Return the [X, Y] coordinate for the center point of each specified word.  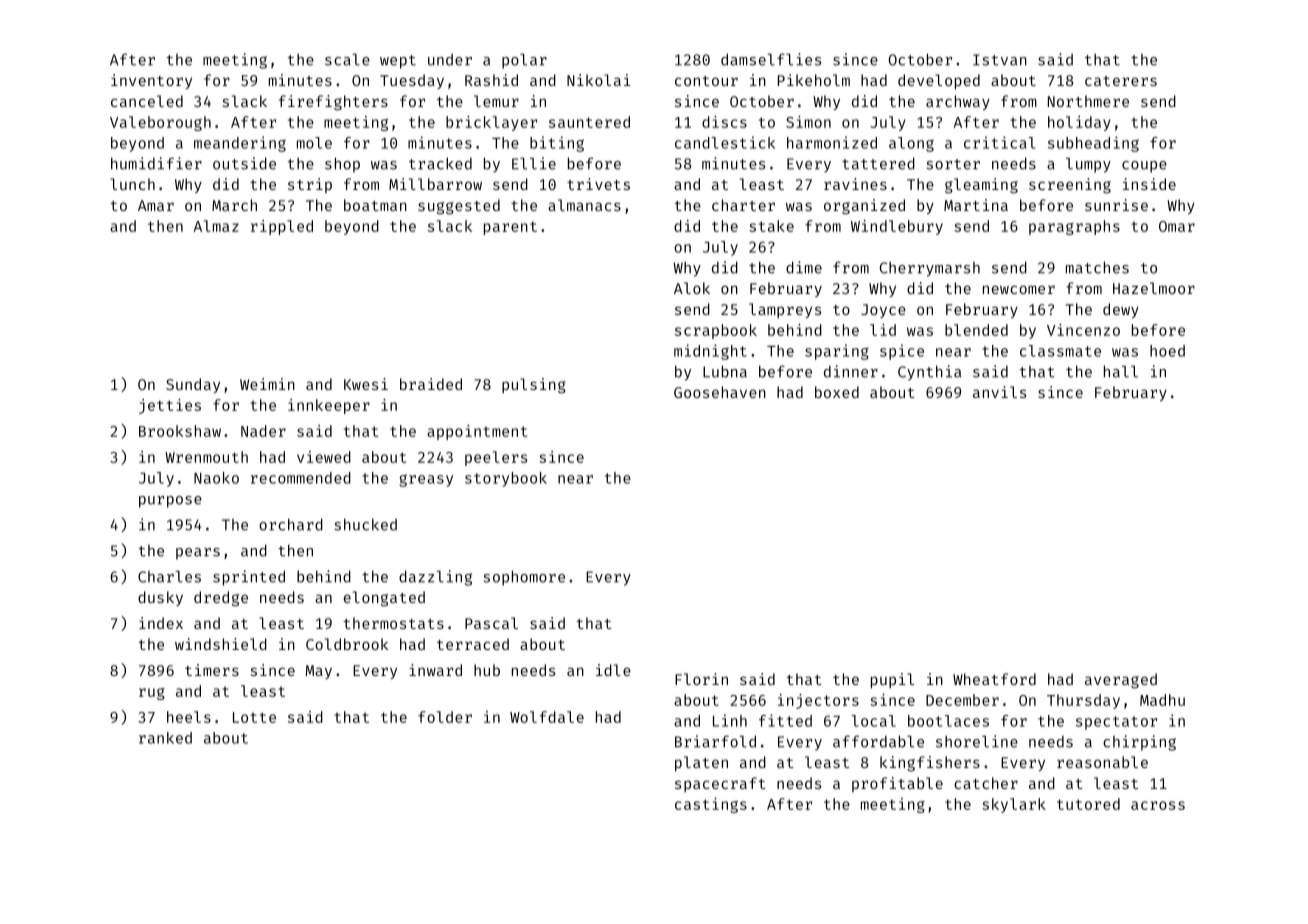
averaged [1121, 681]
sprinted [249, 578]
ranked [165, 738]
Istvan [1000, 60]
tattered [878, 163]
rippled [282, 227]
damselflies [771, 59]
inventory [151, 81]
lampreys [785, 310]
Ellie [534, 163]
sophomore [524, 578]
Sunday [193, 385]
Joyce [883, 311]
